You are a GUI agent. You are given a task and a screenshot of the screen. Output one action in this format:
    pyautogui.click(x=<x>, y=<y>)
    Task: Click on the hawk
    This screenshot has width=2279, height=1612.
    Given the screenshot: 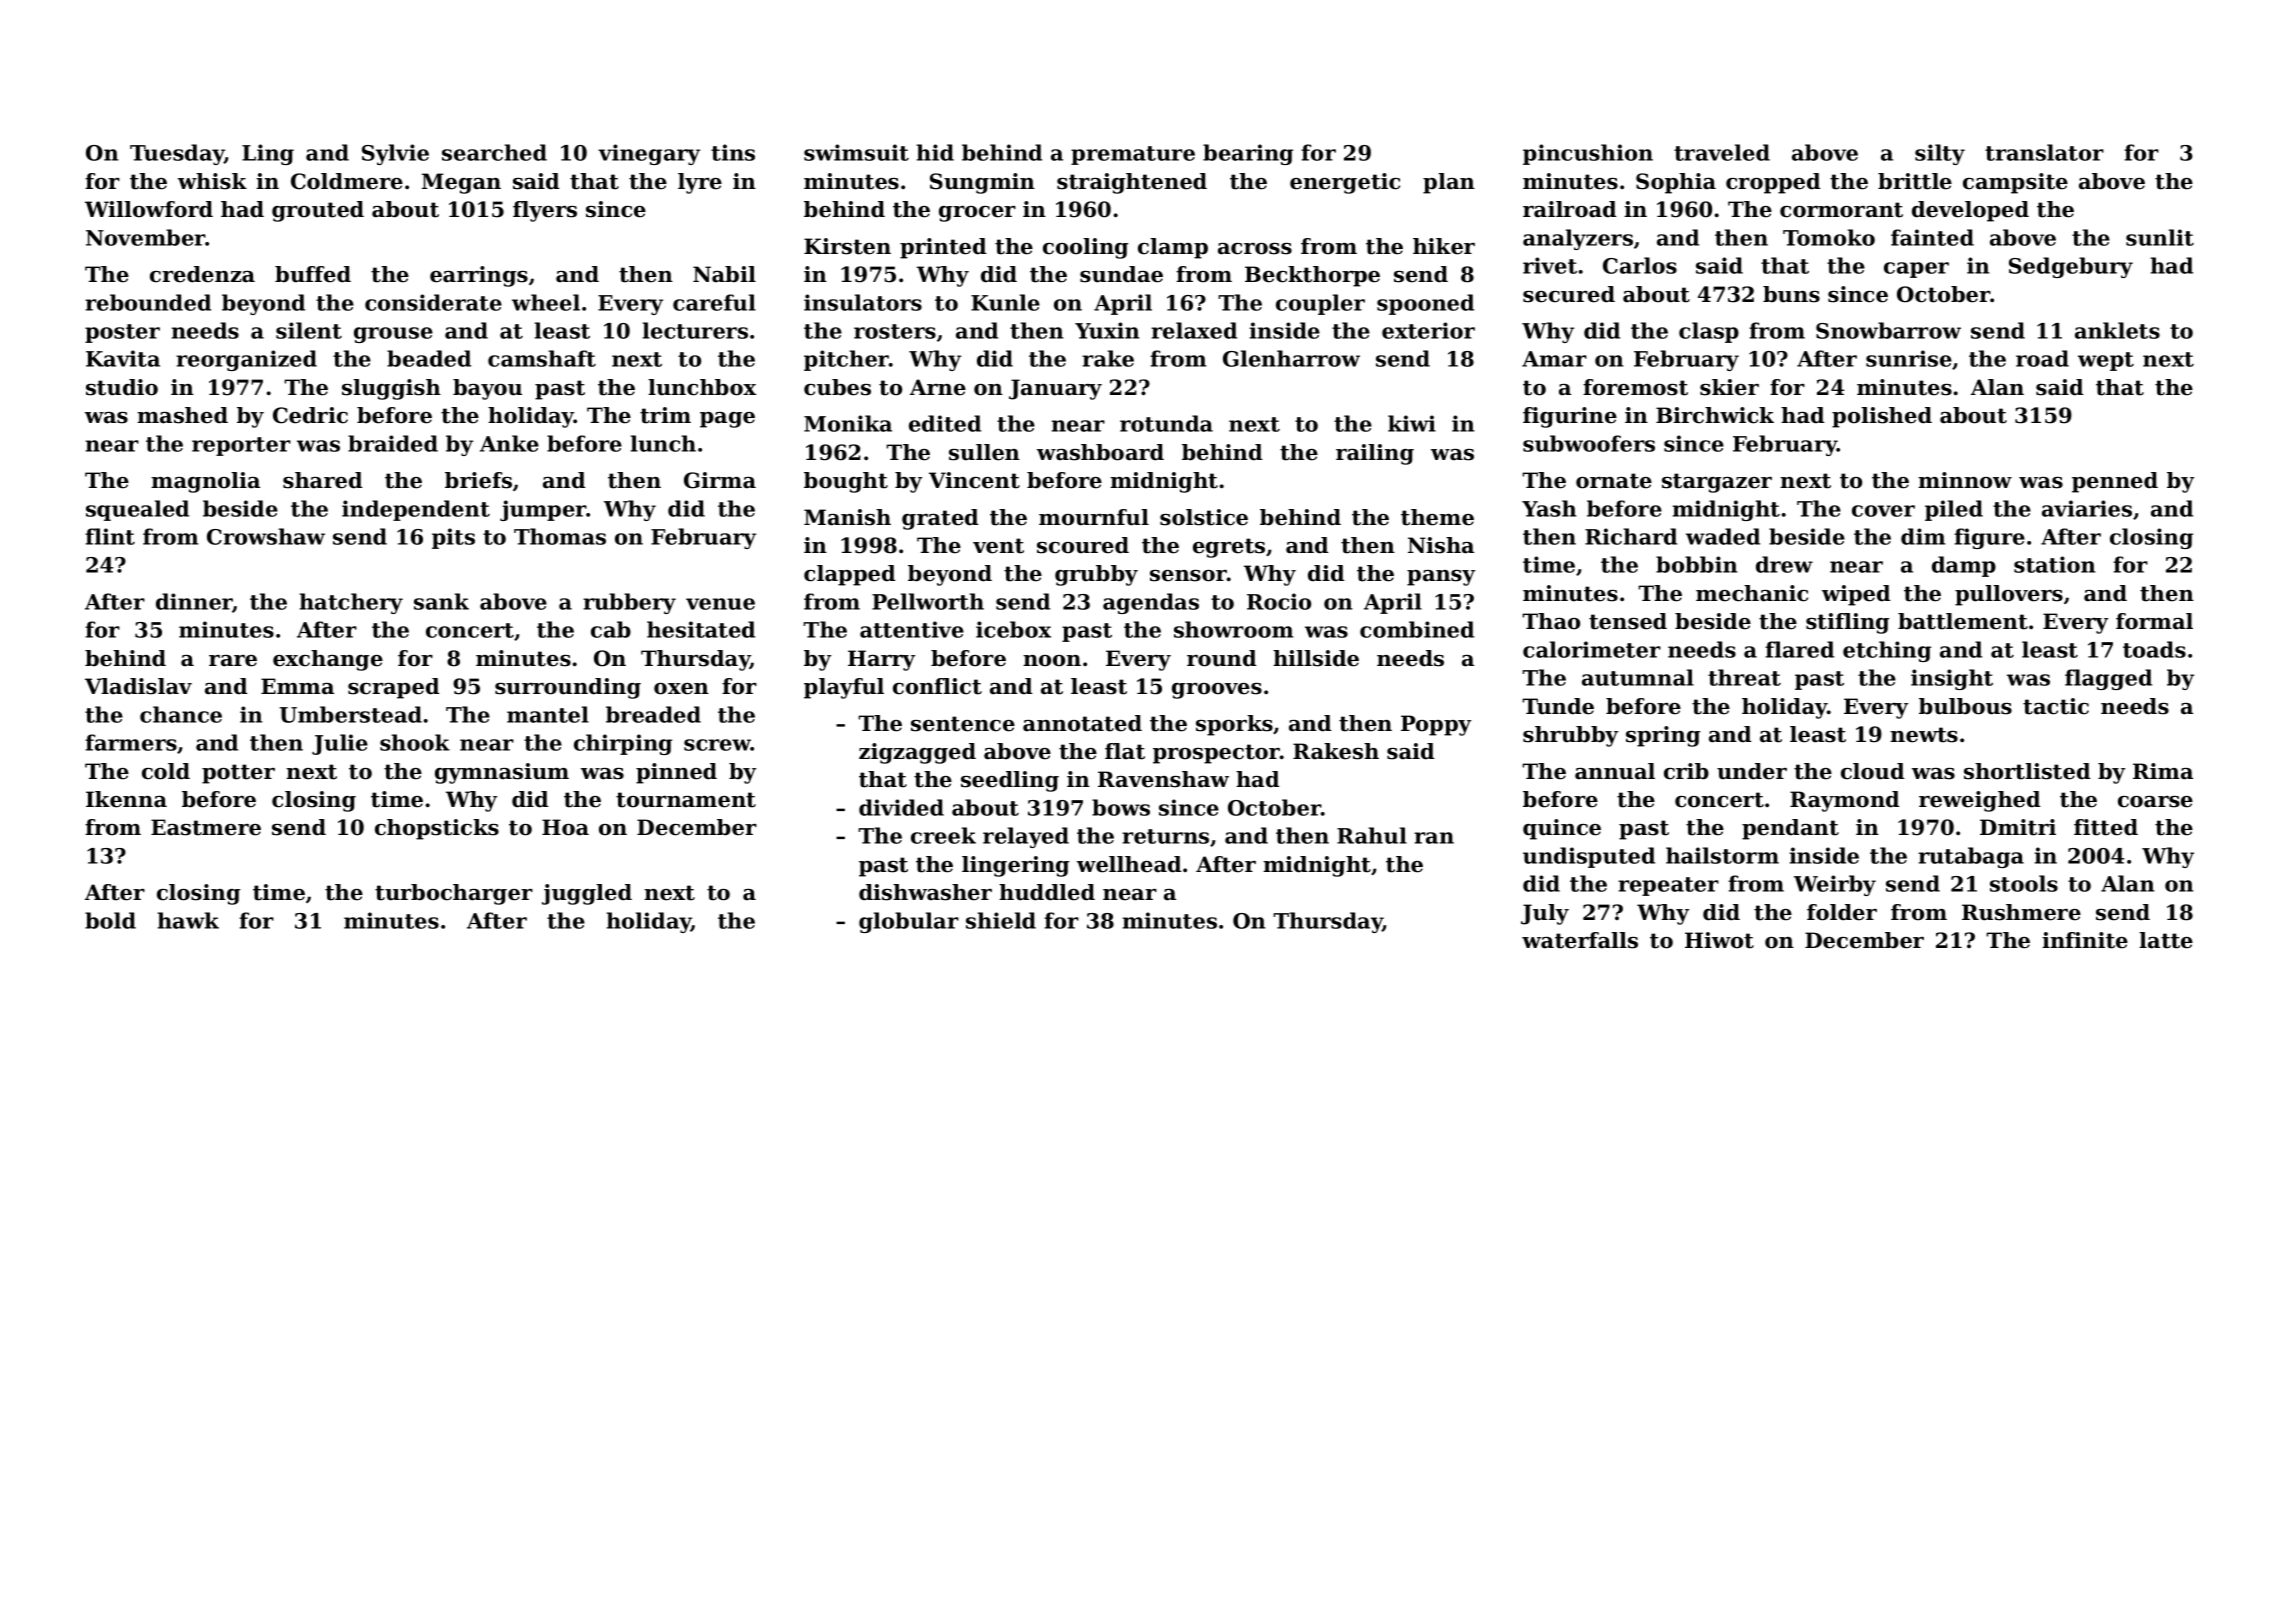 What is the action you would take?
    pyautogui.click(x=188, y=920)
